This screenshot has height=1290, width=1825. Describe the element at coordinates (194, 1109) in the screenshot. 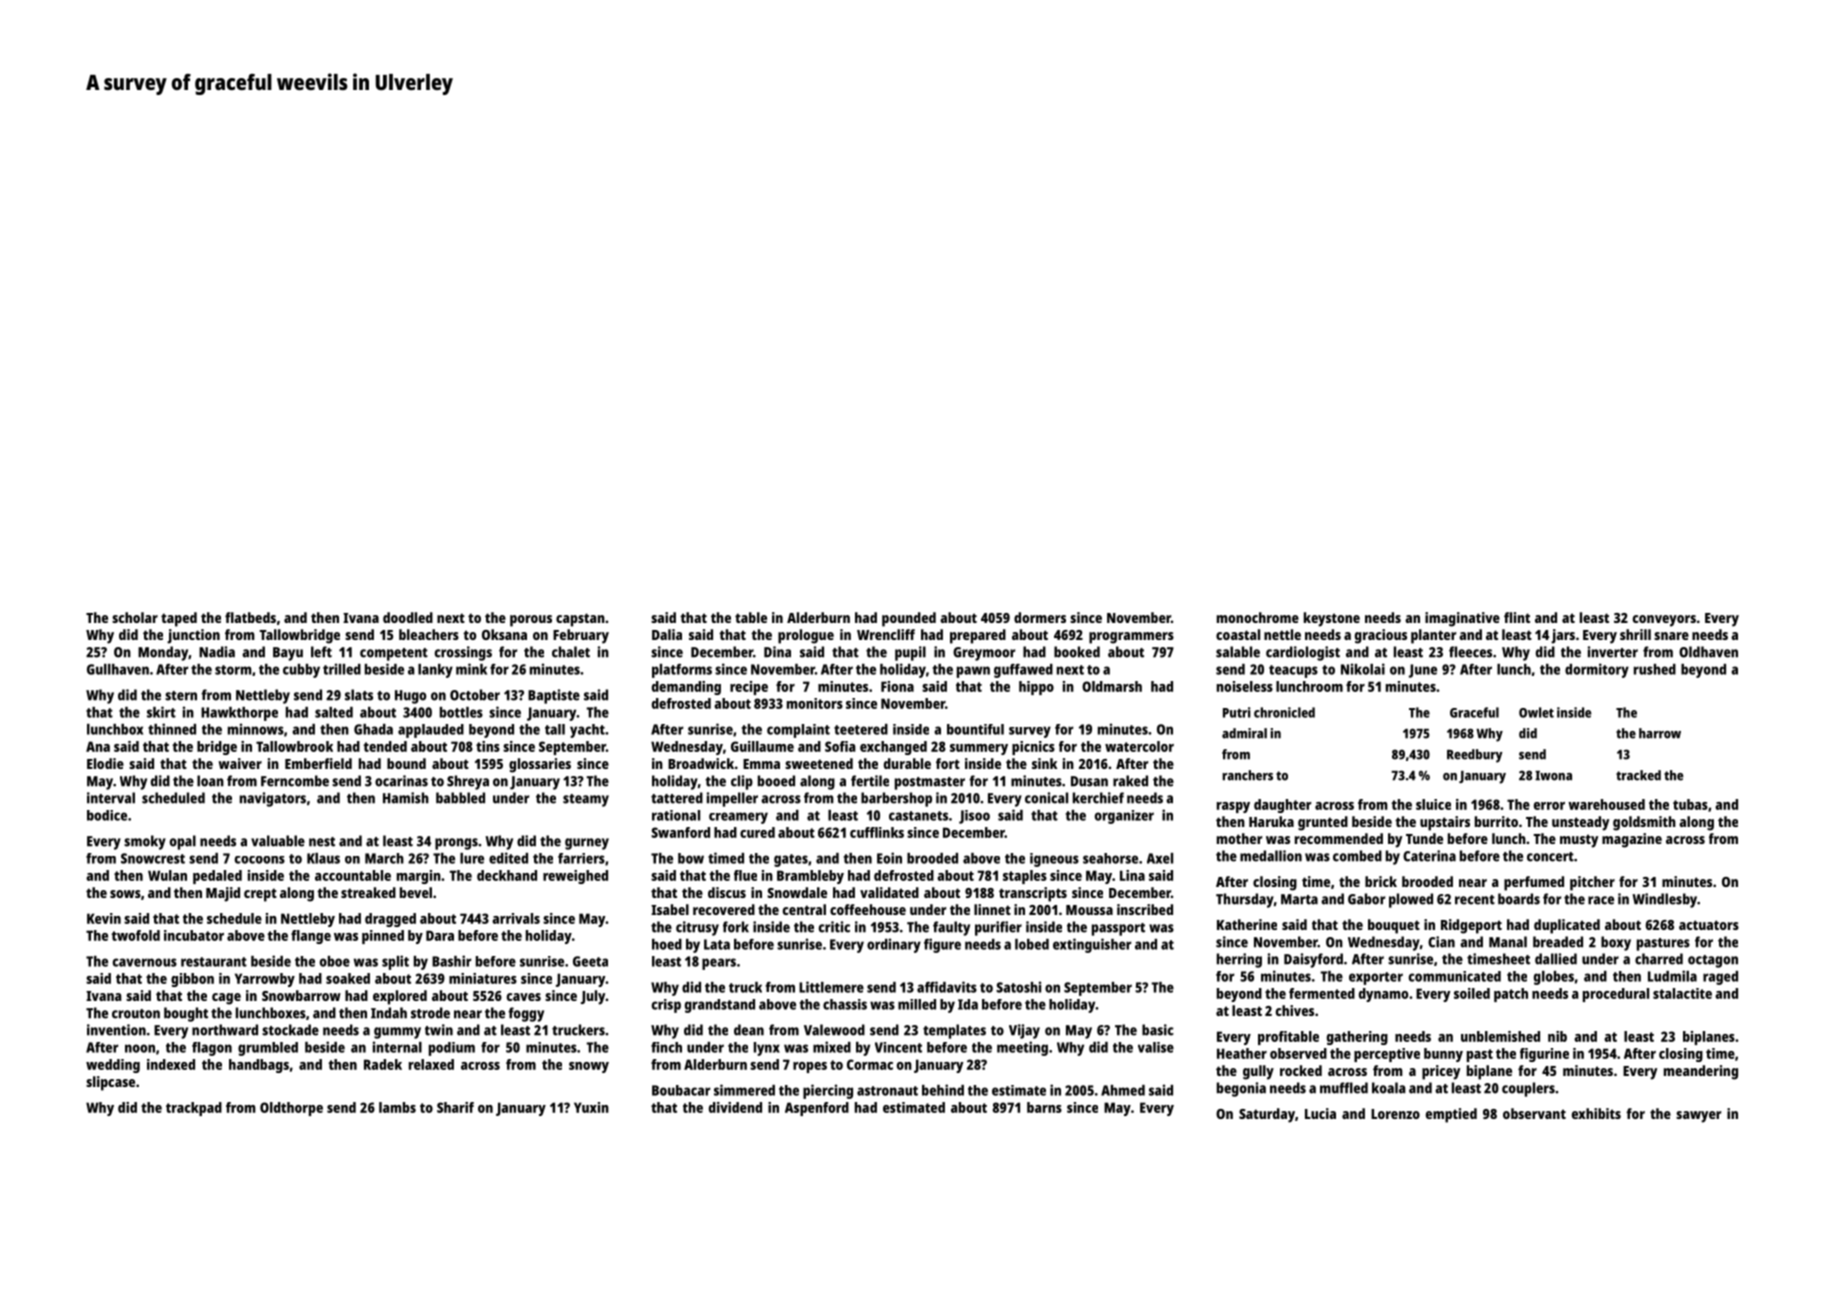

I see `trackpad` at that location.
